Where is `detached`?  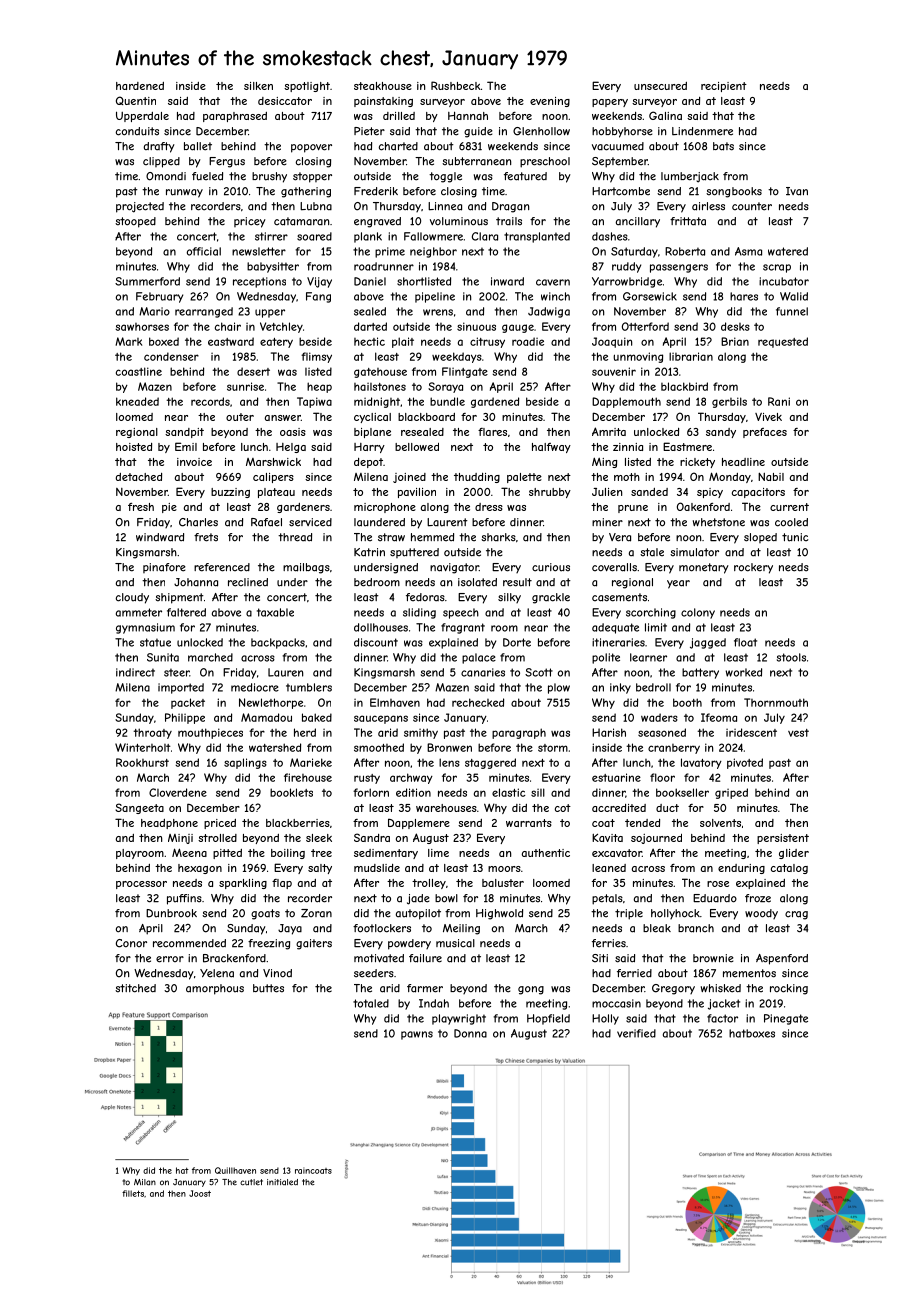 detached is located at coordinates (139, 477).
